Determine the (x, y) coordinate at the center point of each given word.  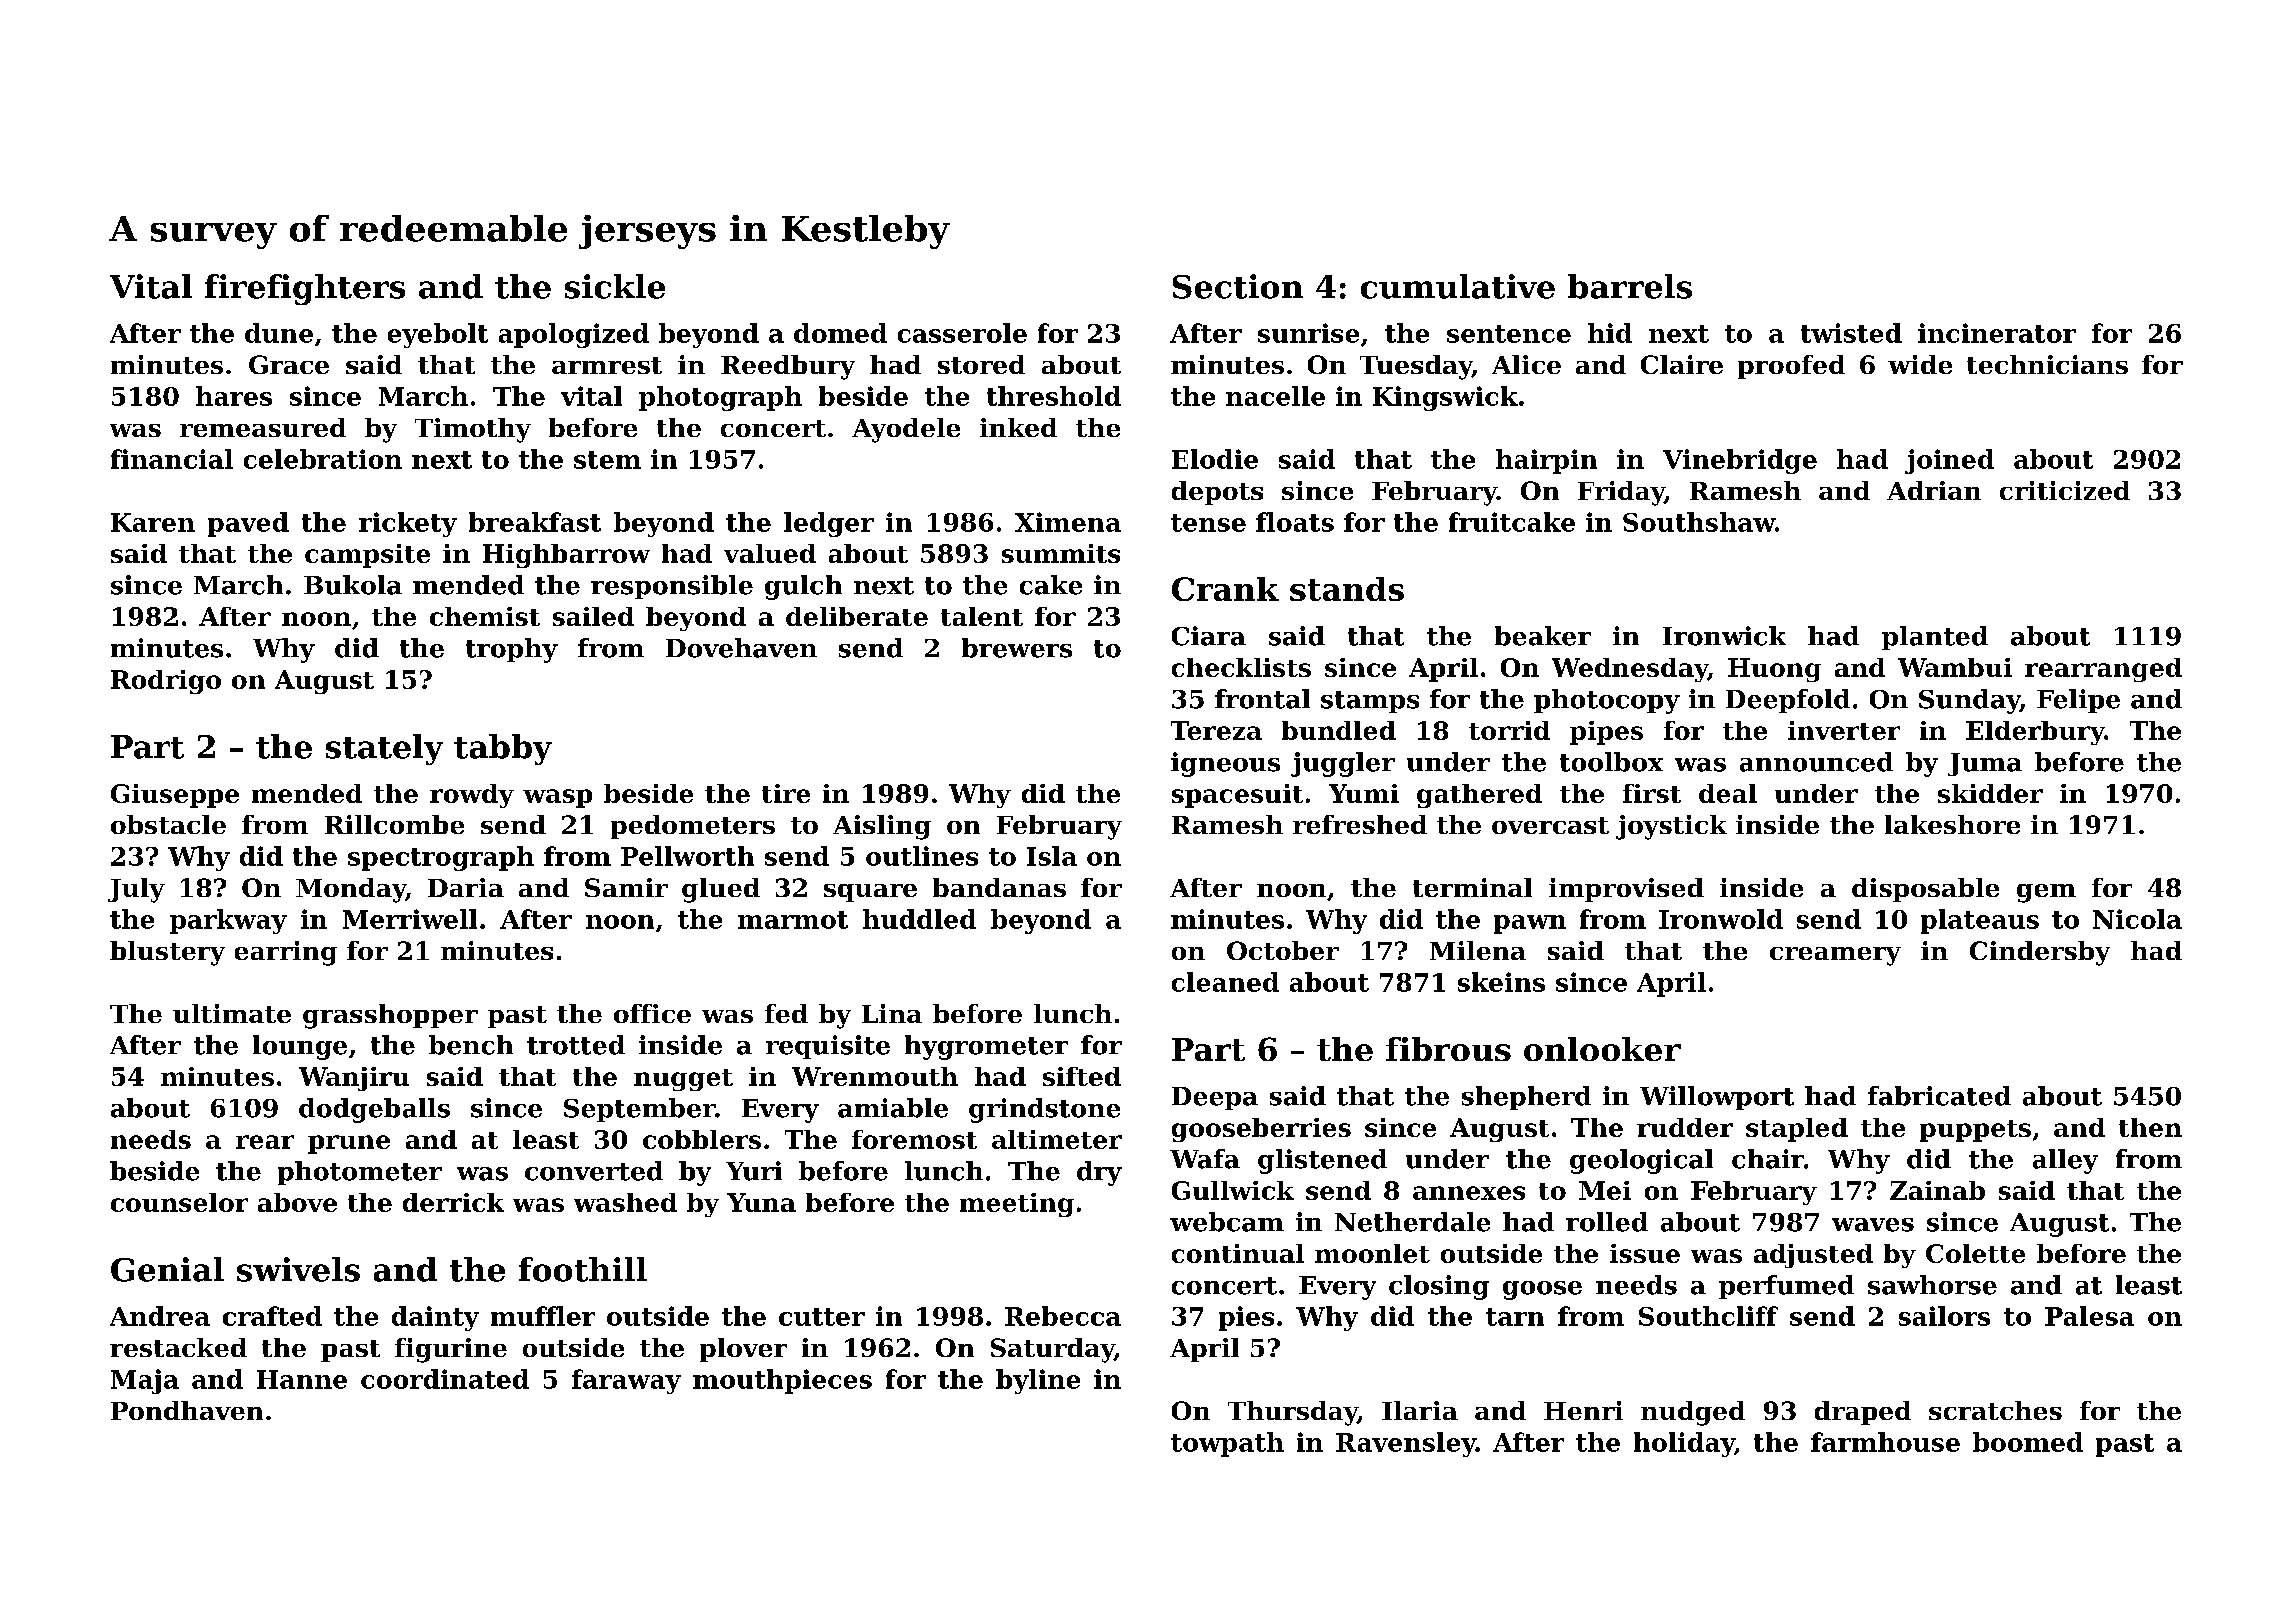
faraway (626, 1381)
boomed (2028, 1442)
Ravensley (1406, 1444)
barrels (1630, 286)
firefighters (305, 289)
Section (1238, 286)
